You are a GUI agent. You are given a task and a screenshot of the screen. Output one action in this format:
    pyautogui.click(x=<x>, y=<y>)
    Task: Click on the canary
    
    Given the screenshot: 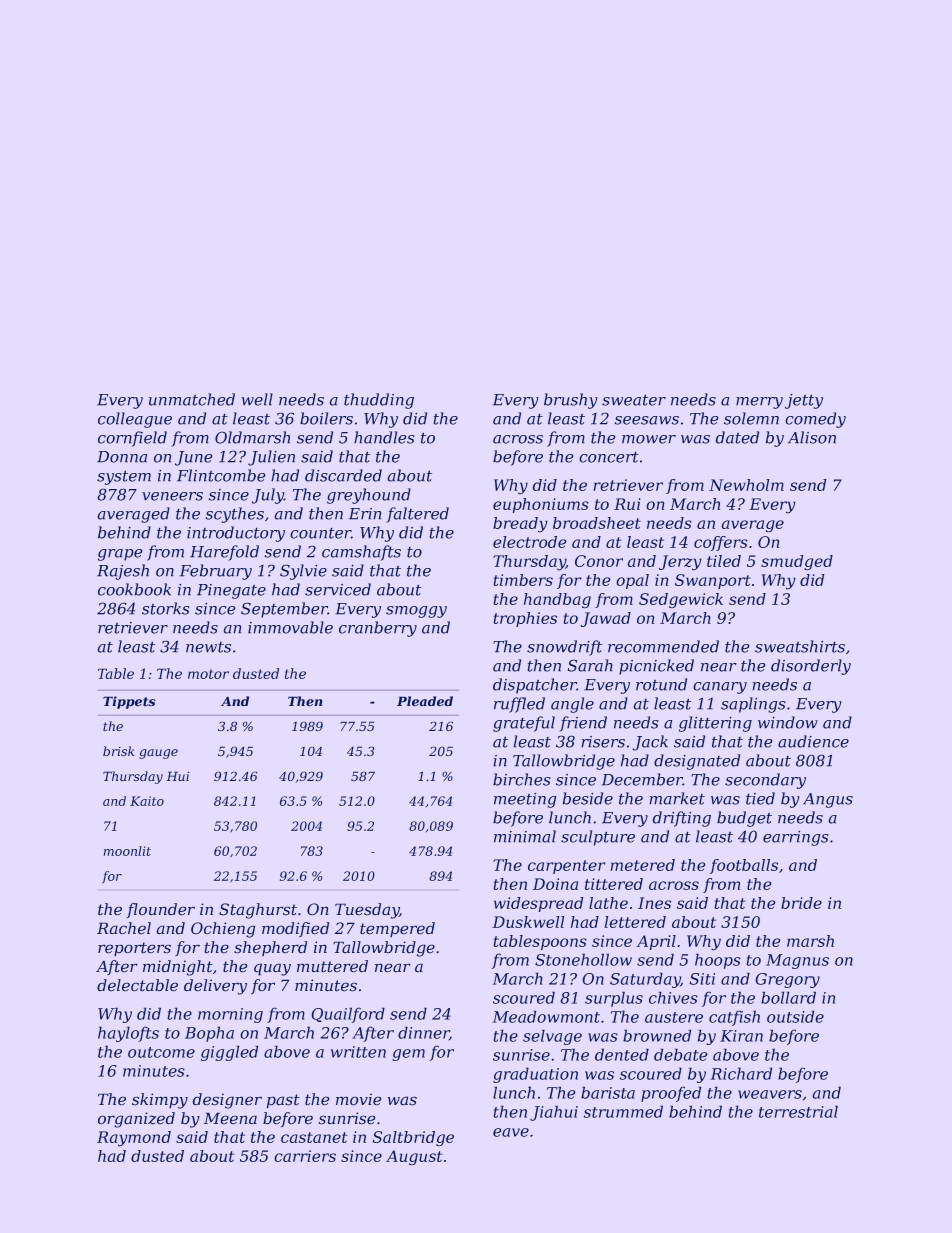 What is the action you would take?
    pyautogui.click(x=720, y=688)
